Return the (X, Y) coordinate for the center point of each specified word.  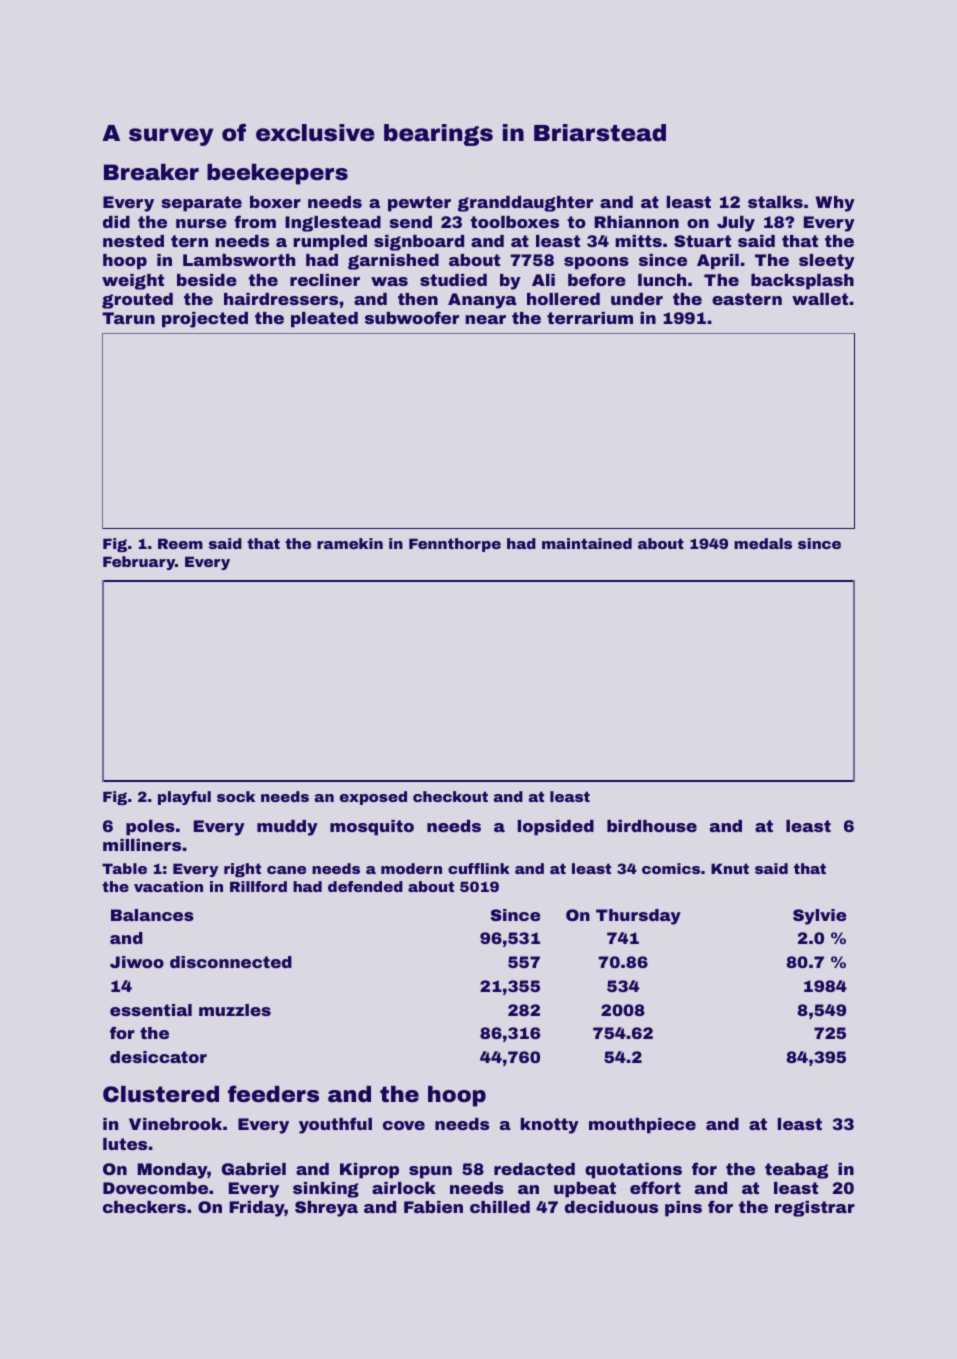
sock (236, 796)
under (637, 299)
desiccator (158, 1057)
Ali (543, 280)
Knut (730, 868)
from (255, 221)
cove (404, 1125)
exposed (373, 798)
